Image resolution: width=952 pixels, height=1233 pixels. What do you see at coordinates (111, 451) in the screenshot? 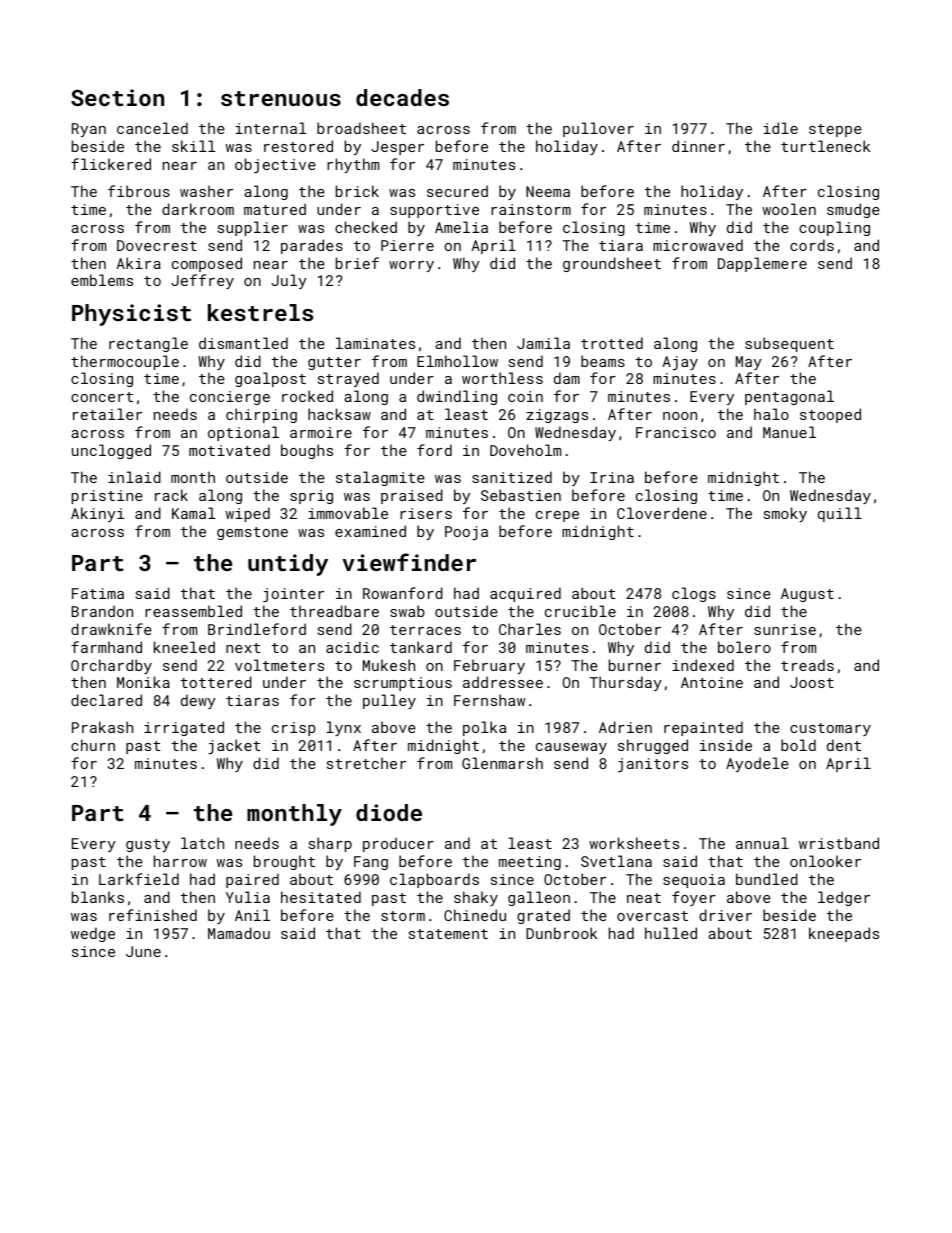
I see `unclogged` at bounding box center [111, 451].
